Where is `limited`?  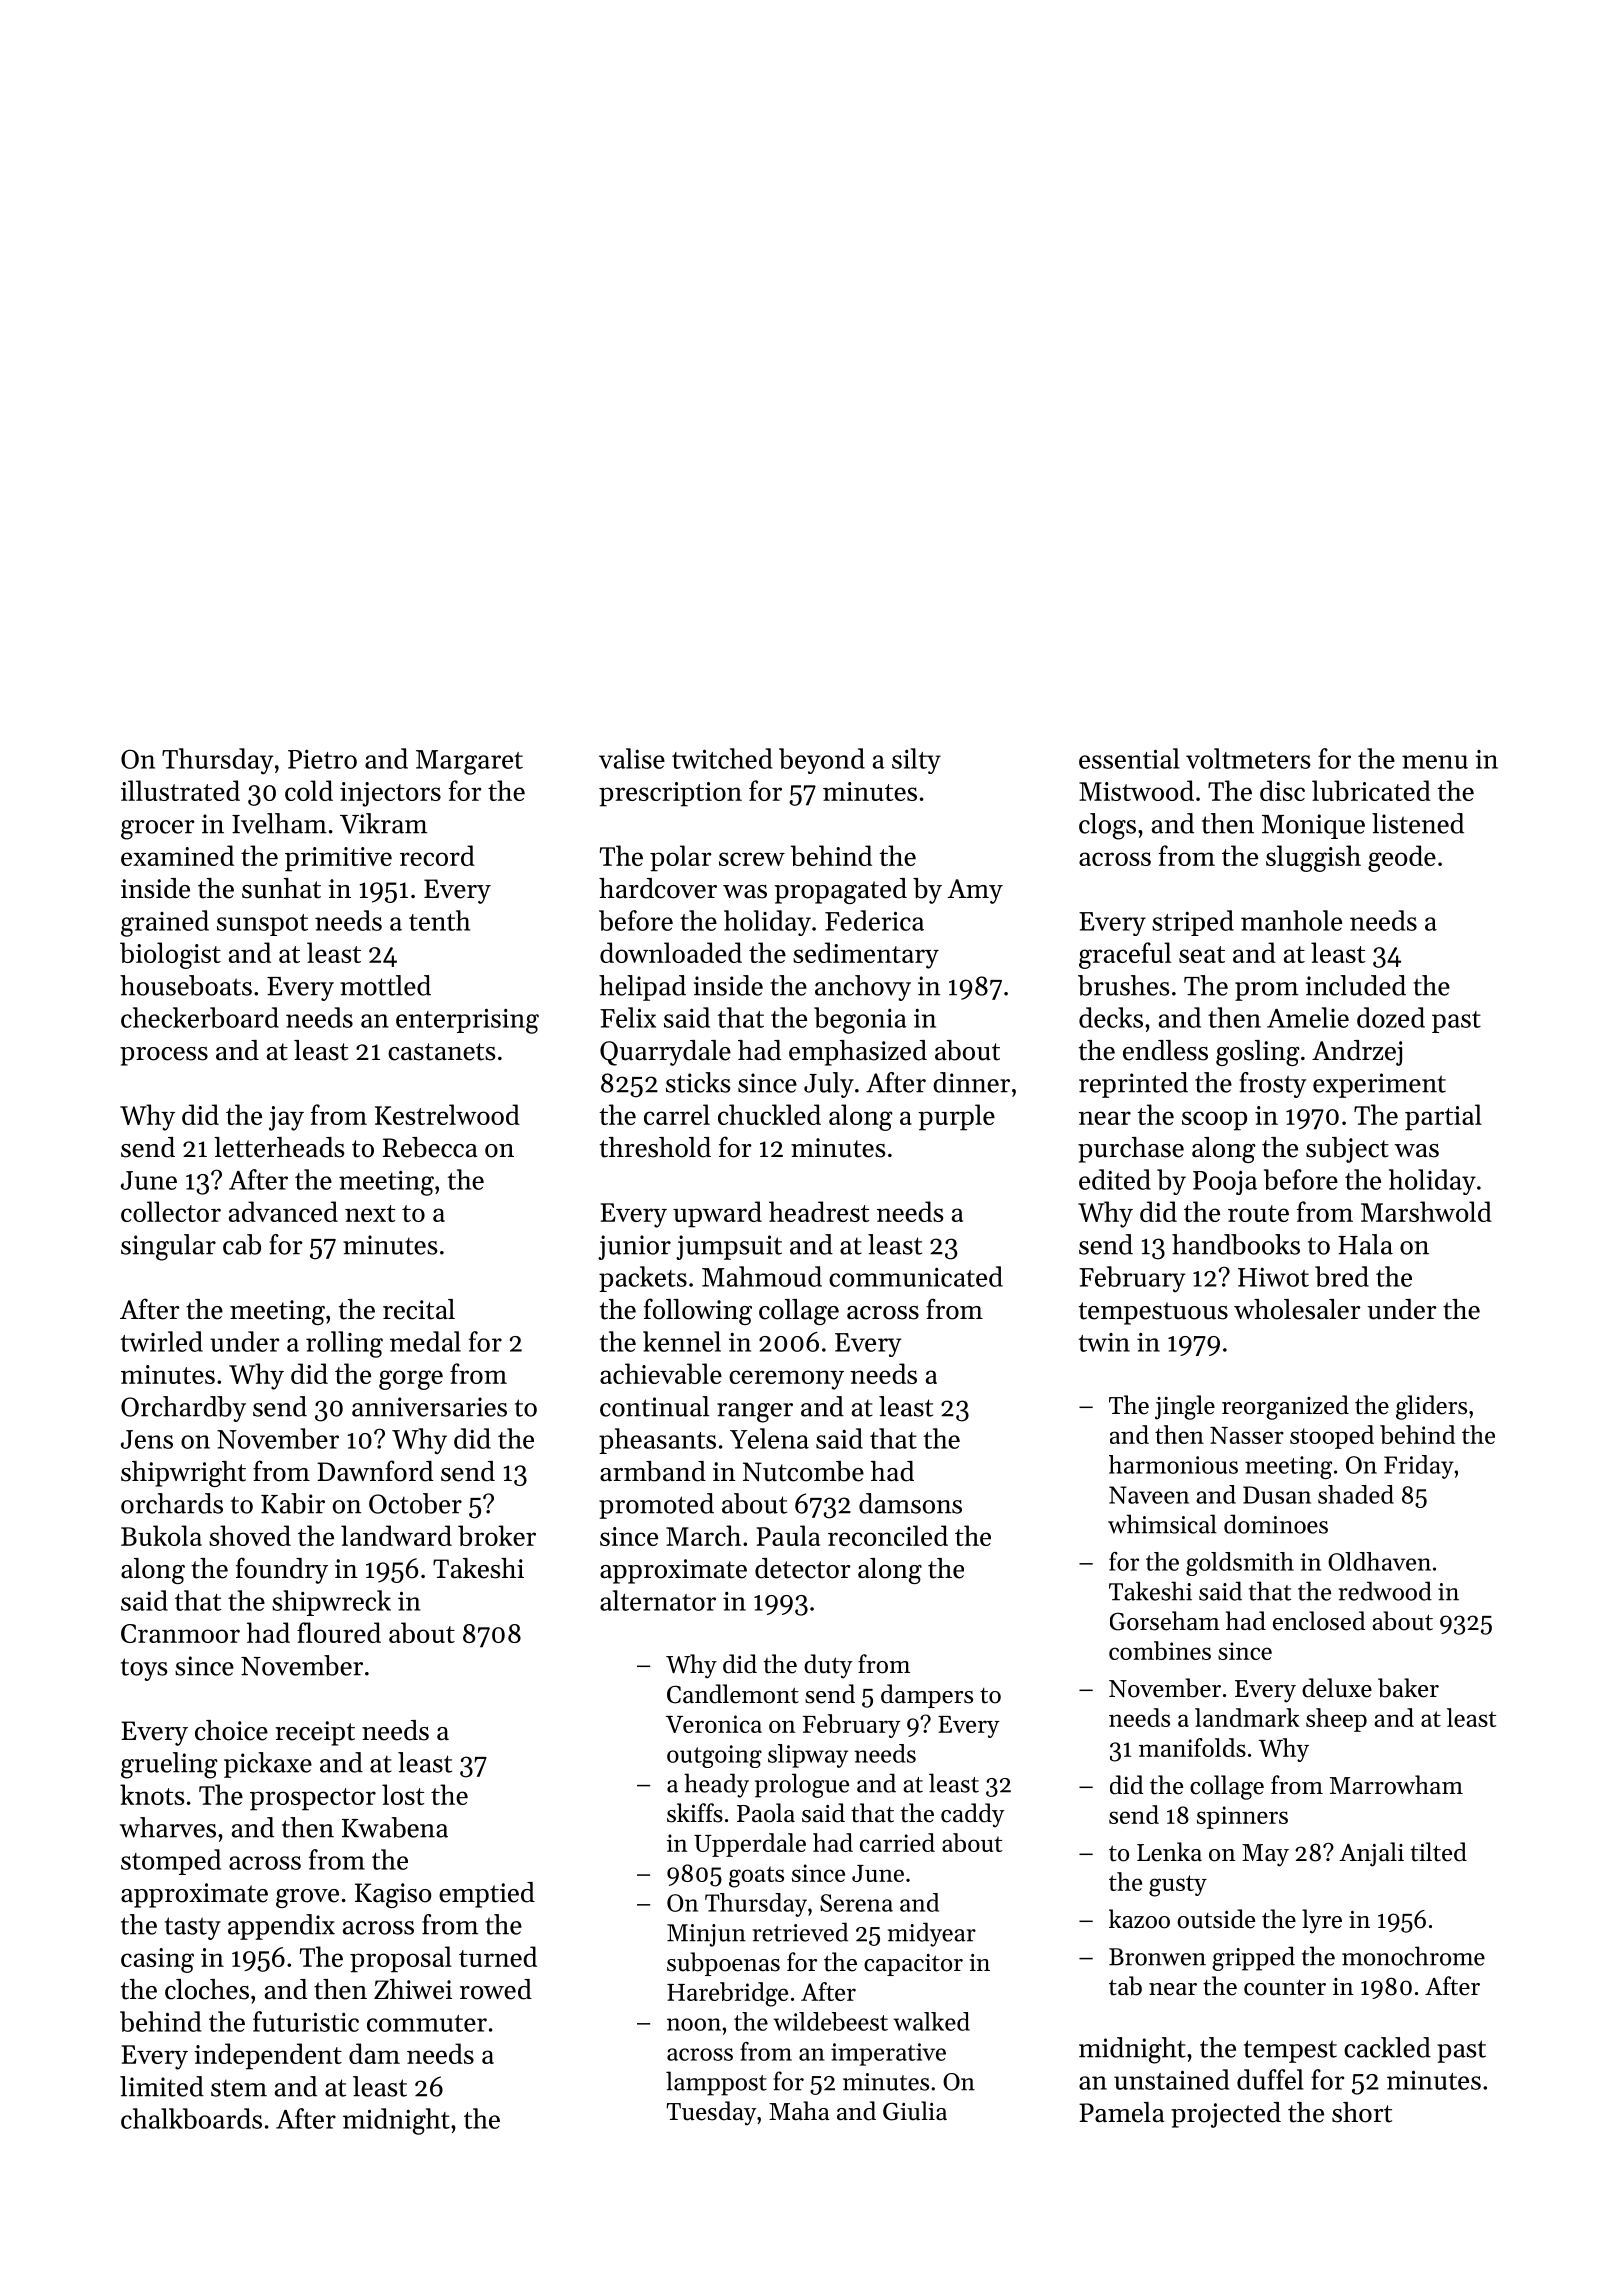
limited is located at coordinates (162, 2086).
